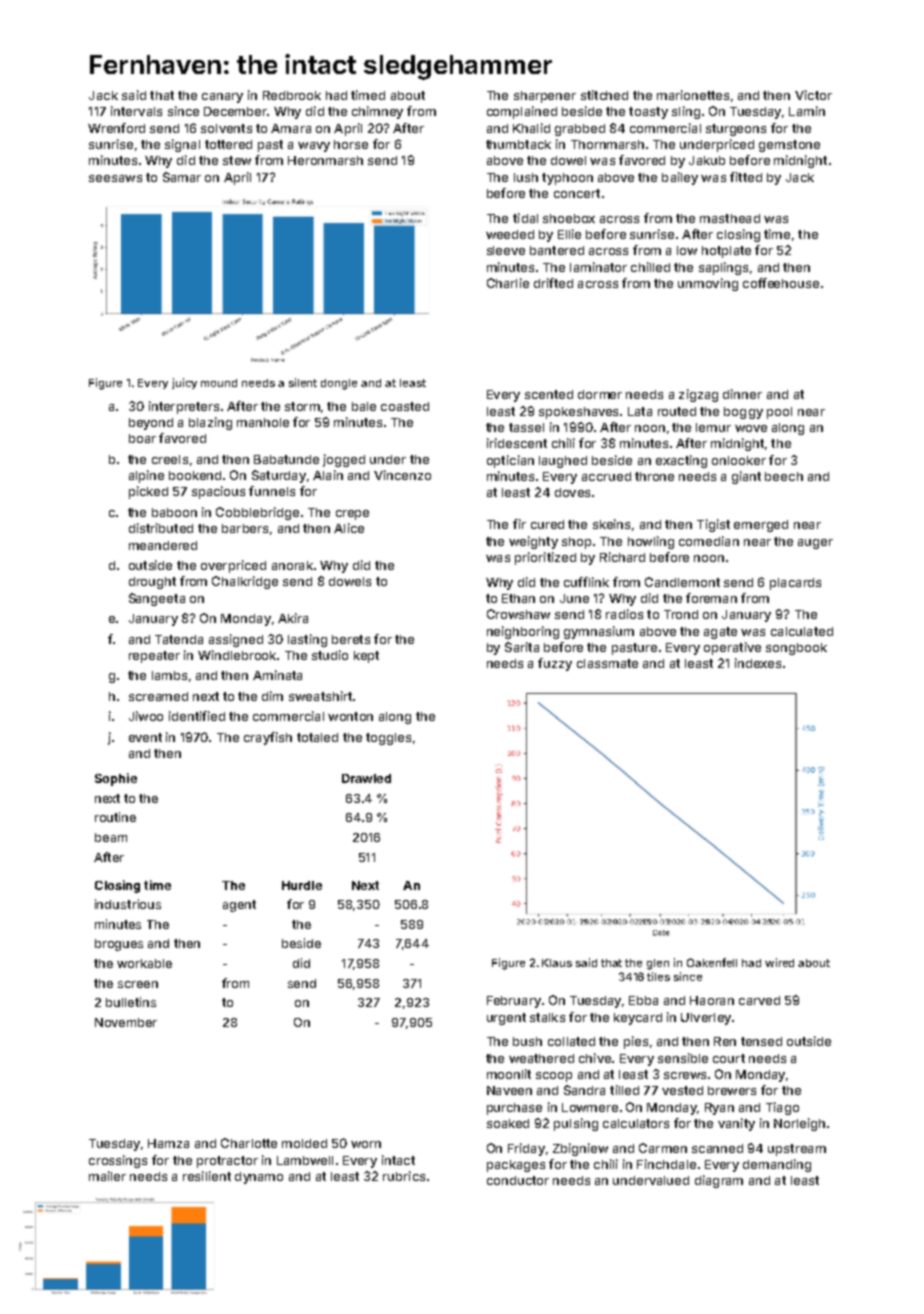 Image resolution: width=924 pixels, height=1314 pixels. What do you see at coordinates (607, 663) in the page?
I see `classmate` at bounding box center [607, 663].
